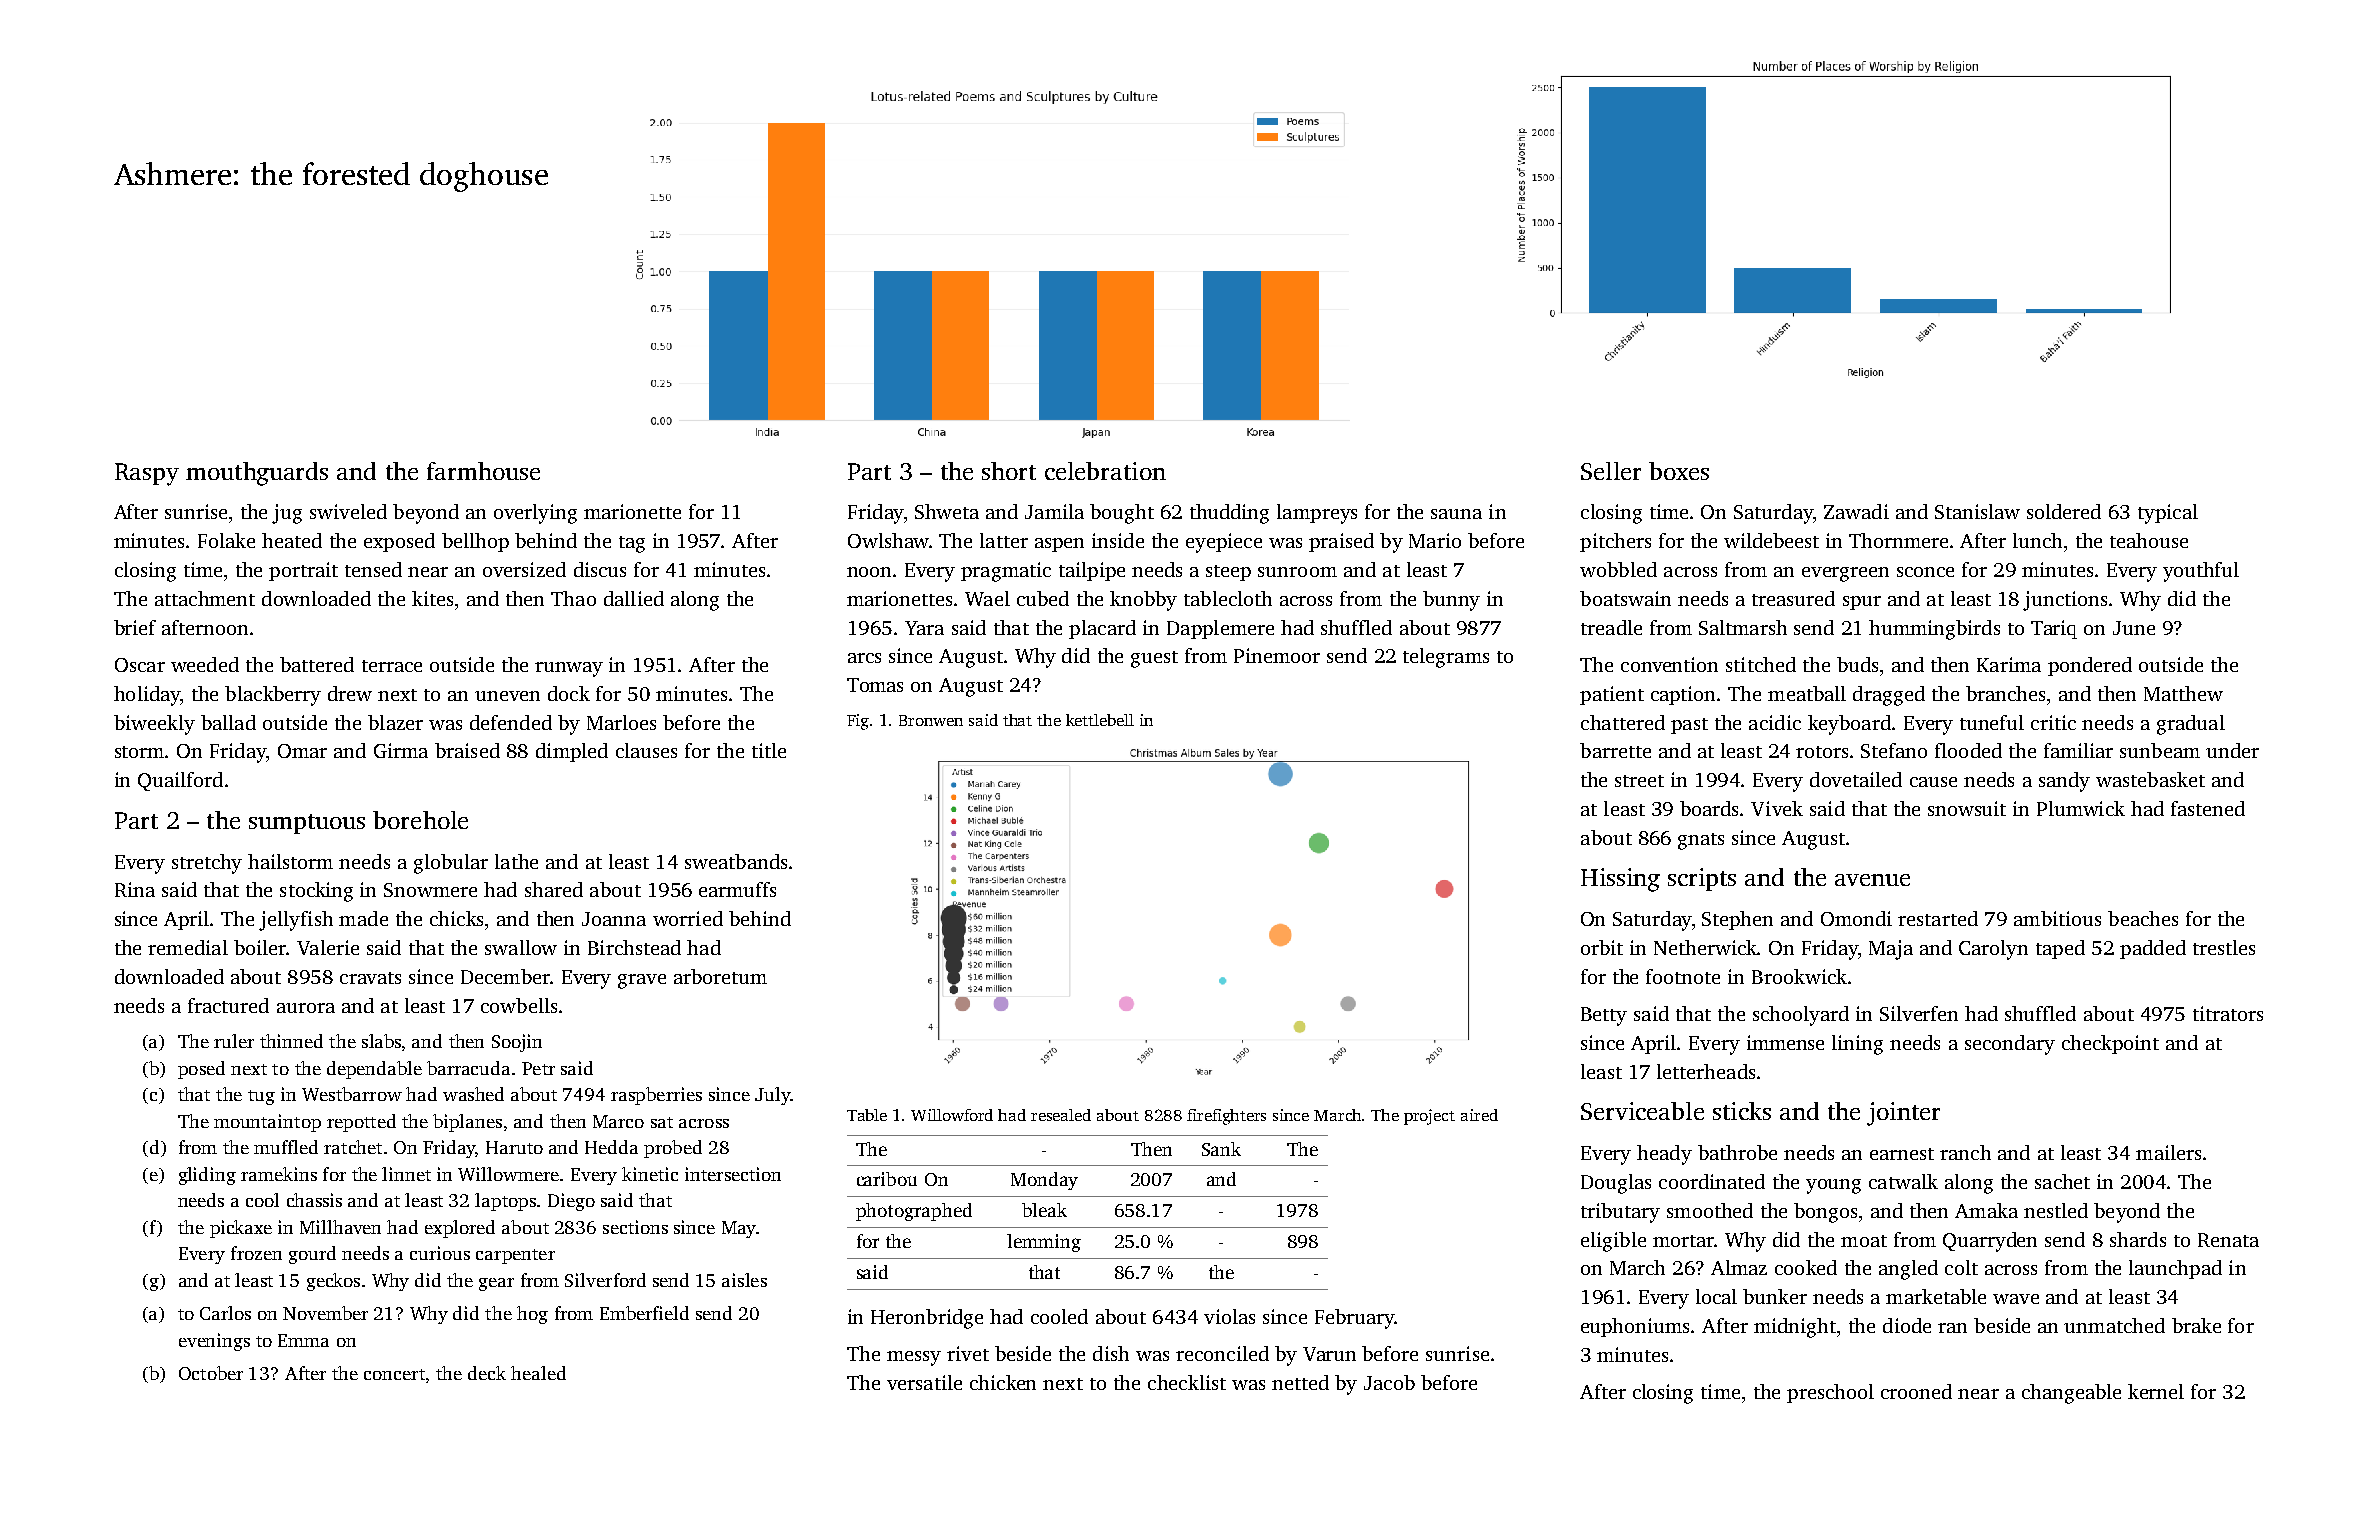  Describe the element at coordinates (348, 511) in the screenshot. I see `swiveled` at that location.
